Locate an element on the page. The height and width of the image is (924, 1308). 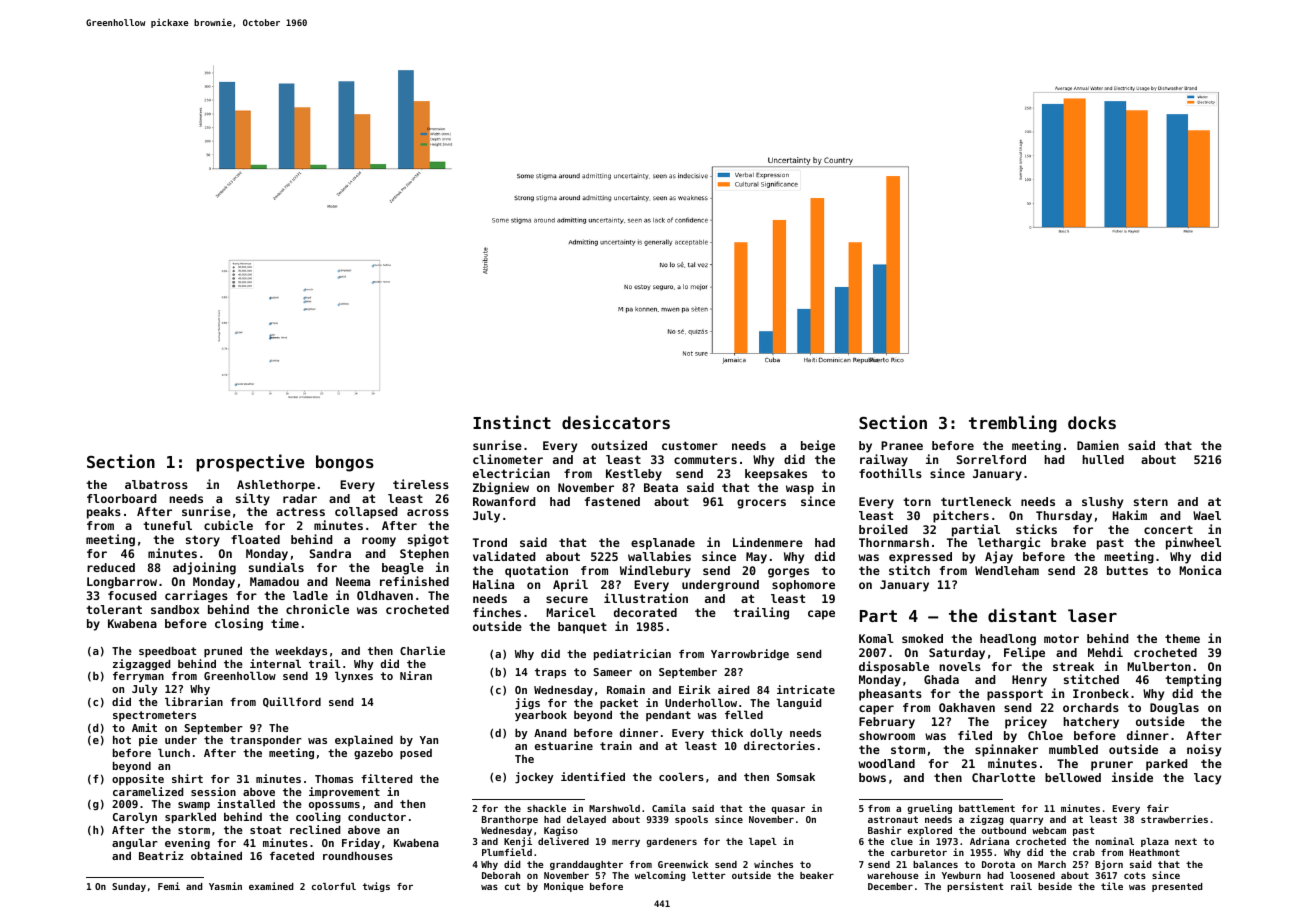
desiccators is located at coordinates (616, 422).
